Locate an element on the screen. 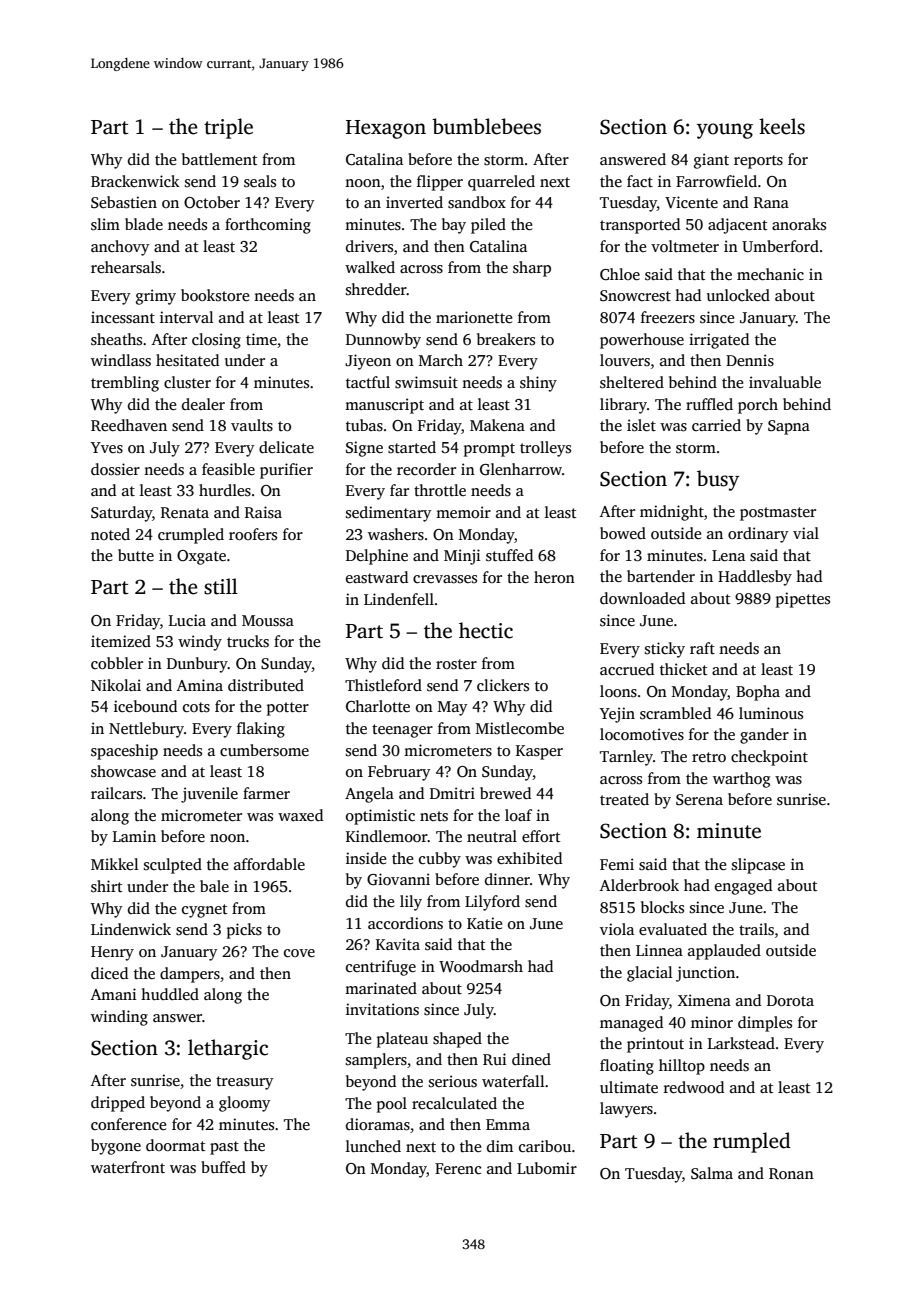 The width and height of the screenshot is (924, 1308). Glenharrow is located at coordinates (521, 469).
